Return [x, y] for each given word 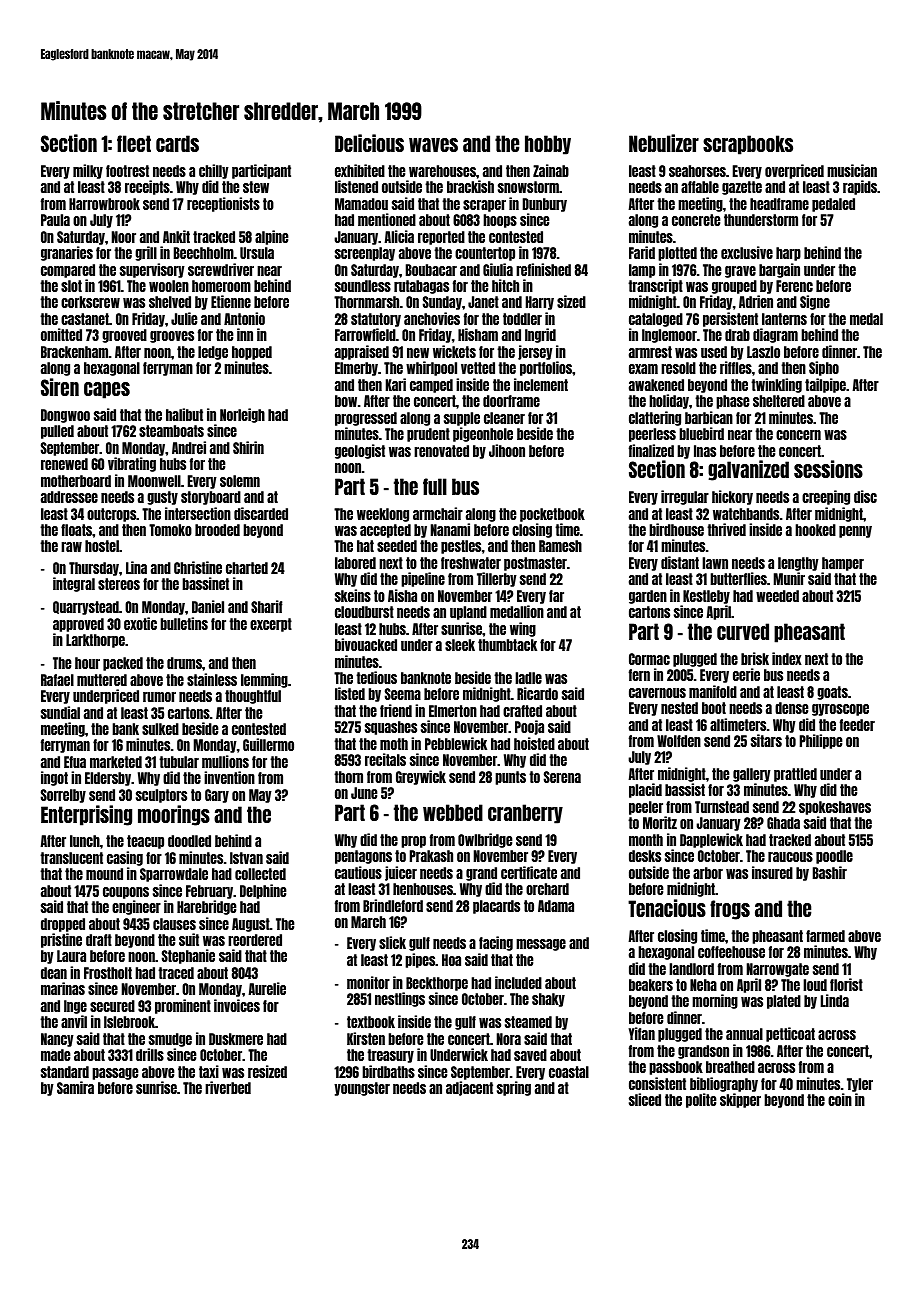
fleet [134, 143]
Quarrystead [86, 608]
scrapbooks [748, 145]
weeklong [383, 515]
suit [189, 939]
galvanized [748, 470]
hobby [548, 145]
